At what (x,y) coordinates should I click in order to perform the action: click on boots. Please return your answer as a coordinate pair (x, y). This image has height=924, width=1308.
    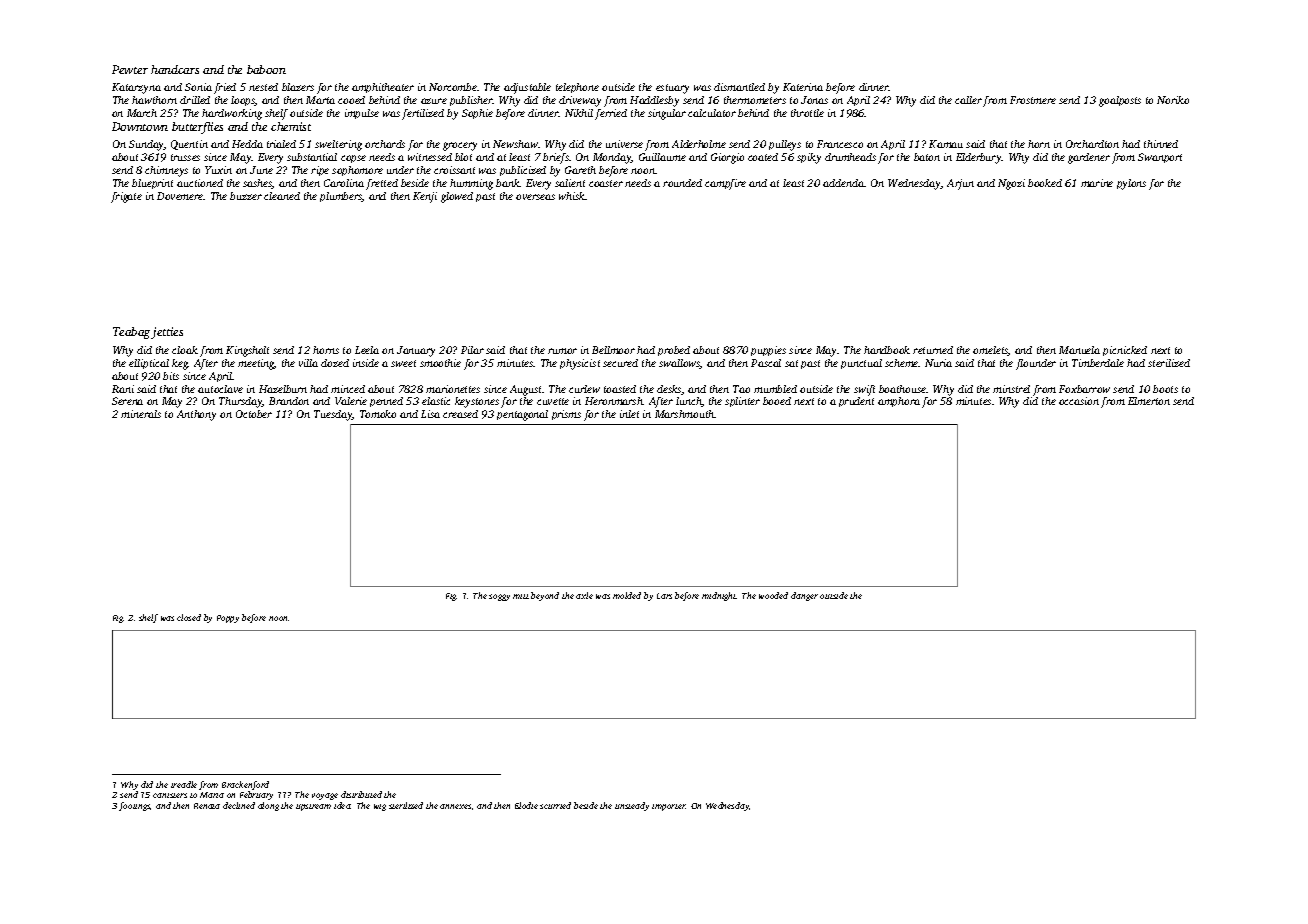
    Looking at the image, I should click on (1165, 389).
